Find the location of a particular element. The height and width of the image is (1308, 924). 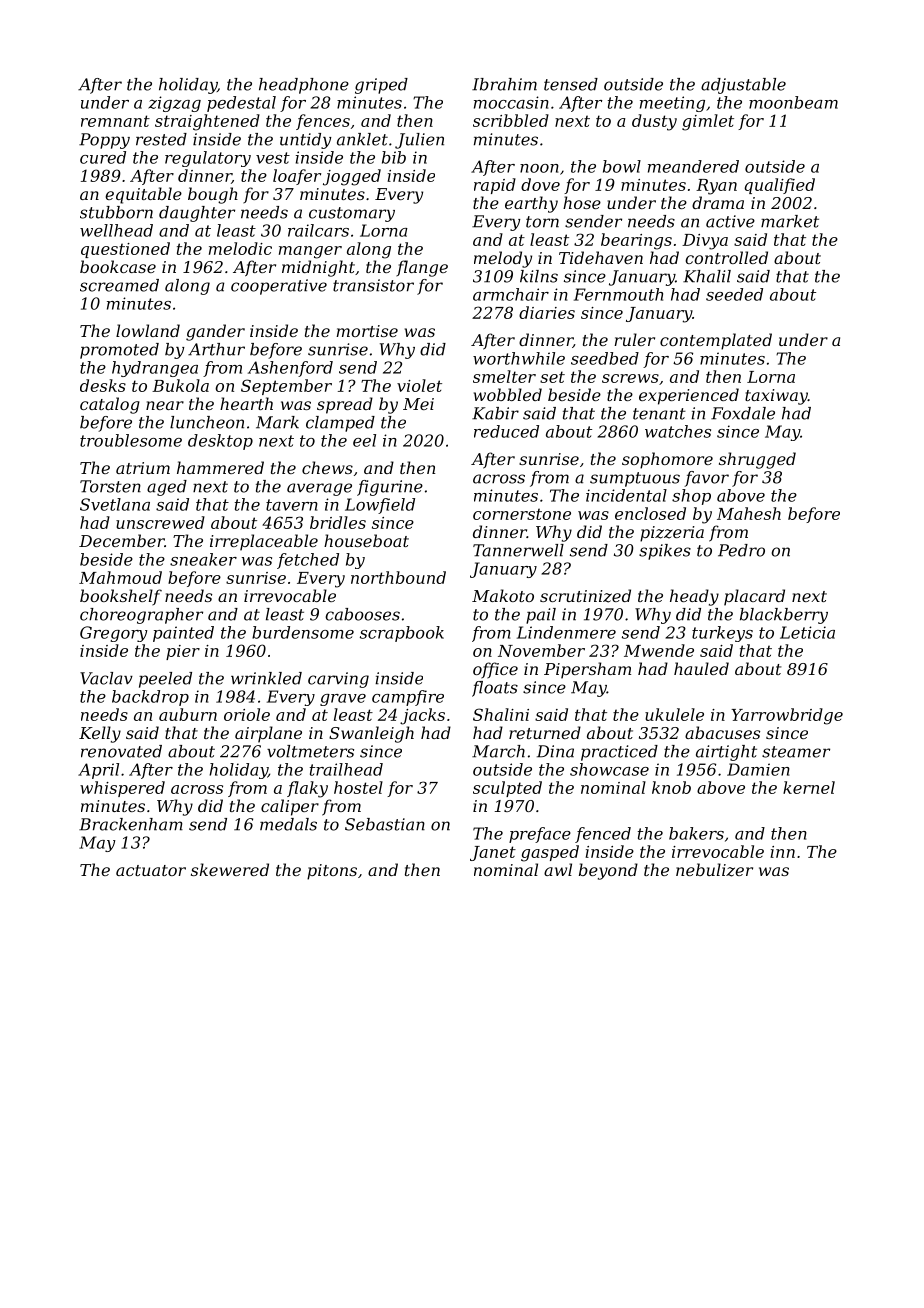

straightened is located at coordinates (207, 122).
